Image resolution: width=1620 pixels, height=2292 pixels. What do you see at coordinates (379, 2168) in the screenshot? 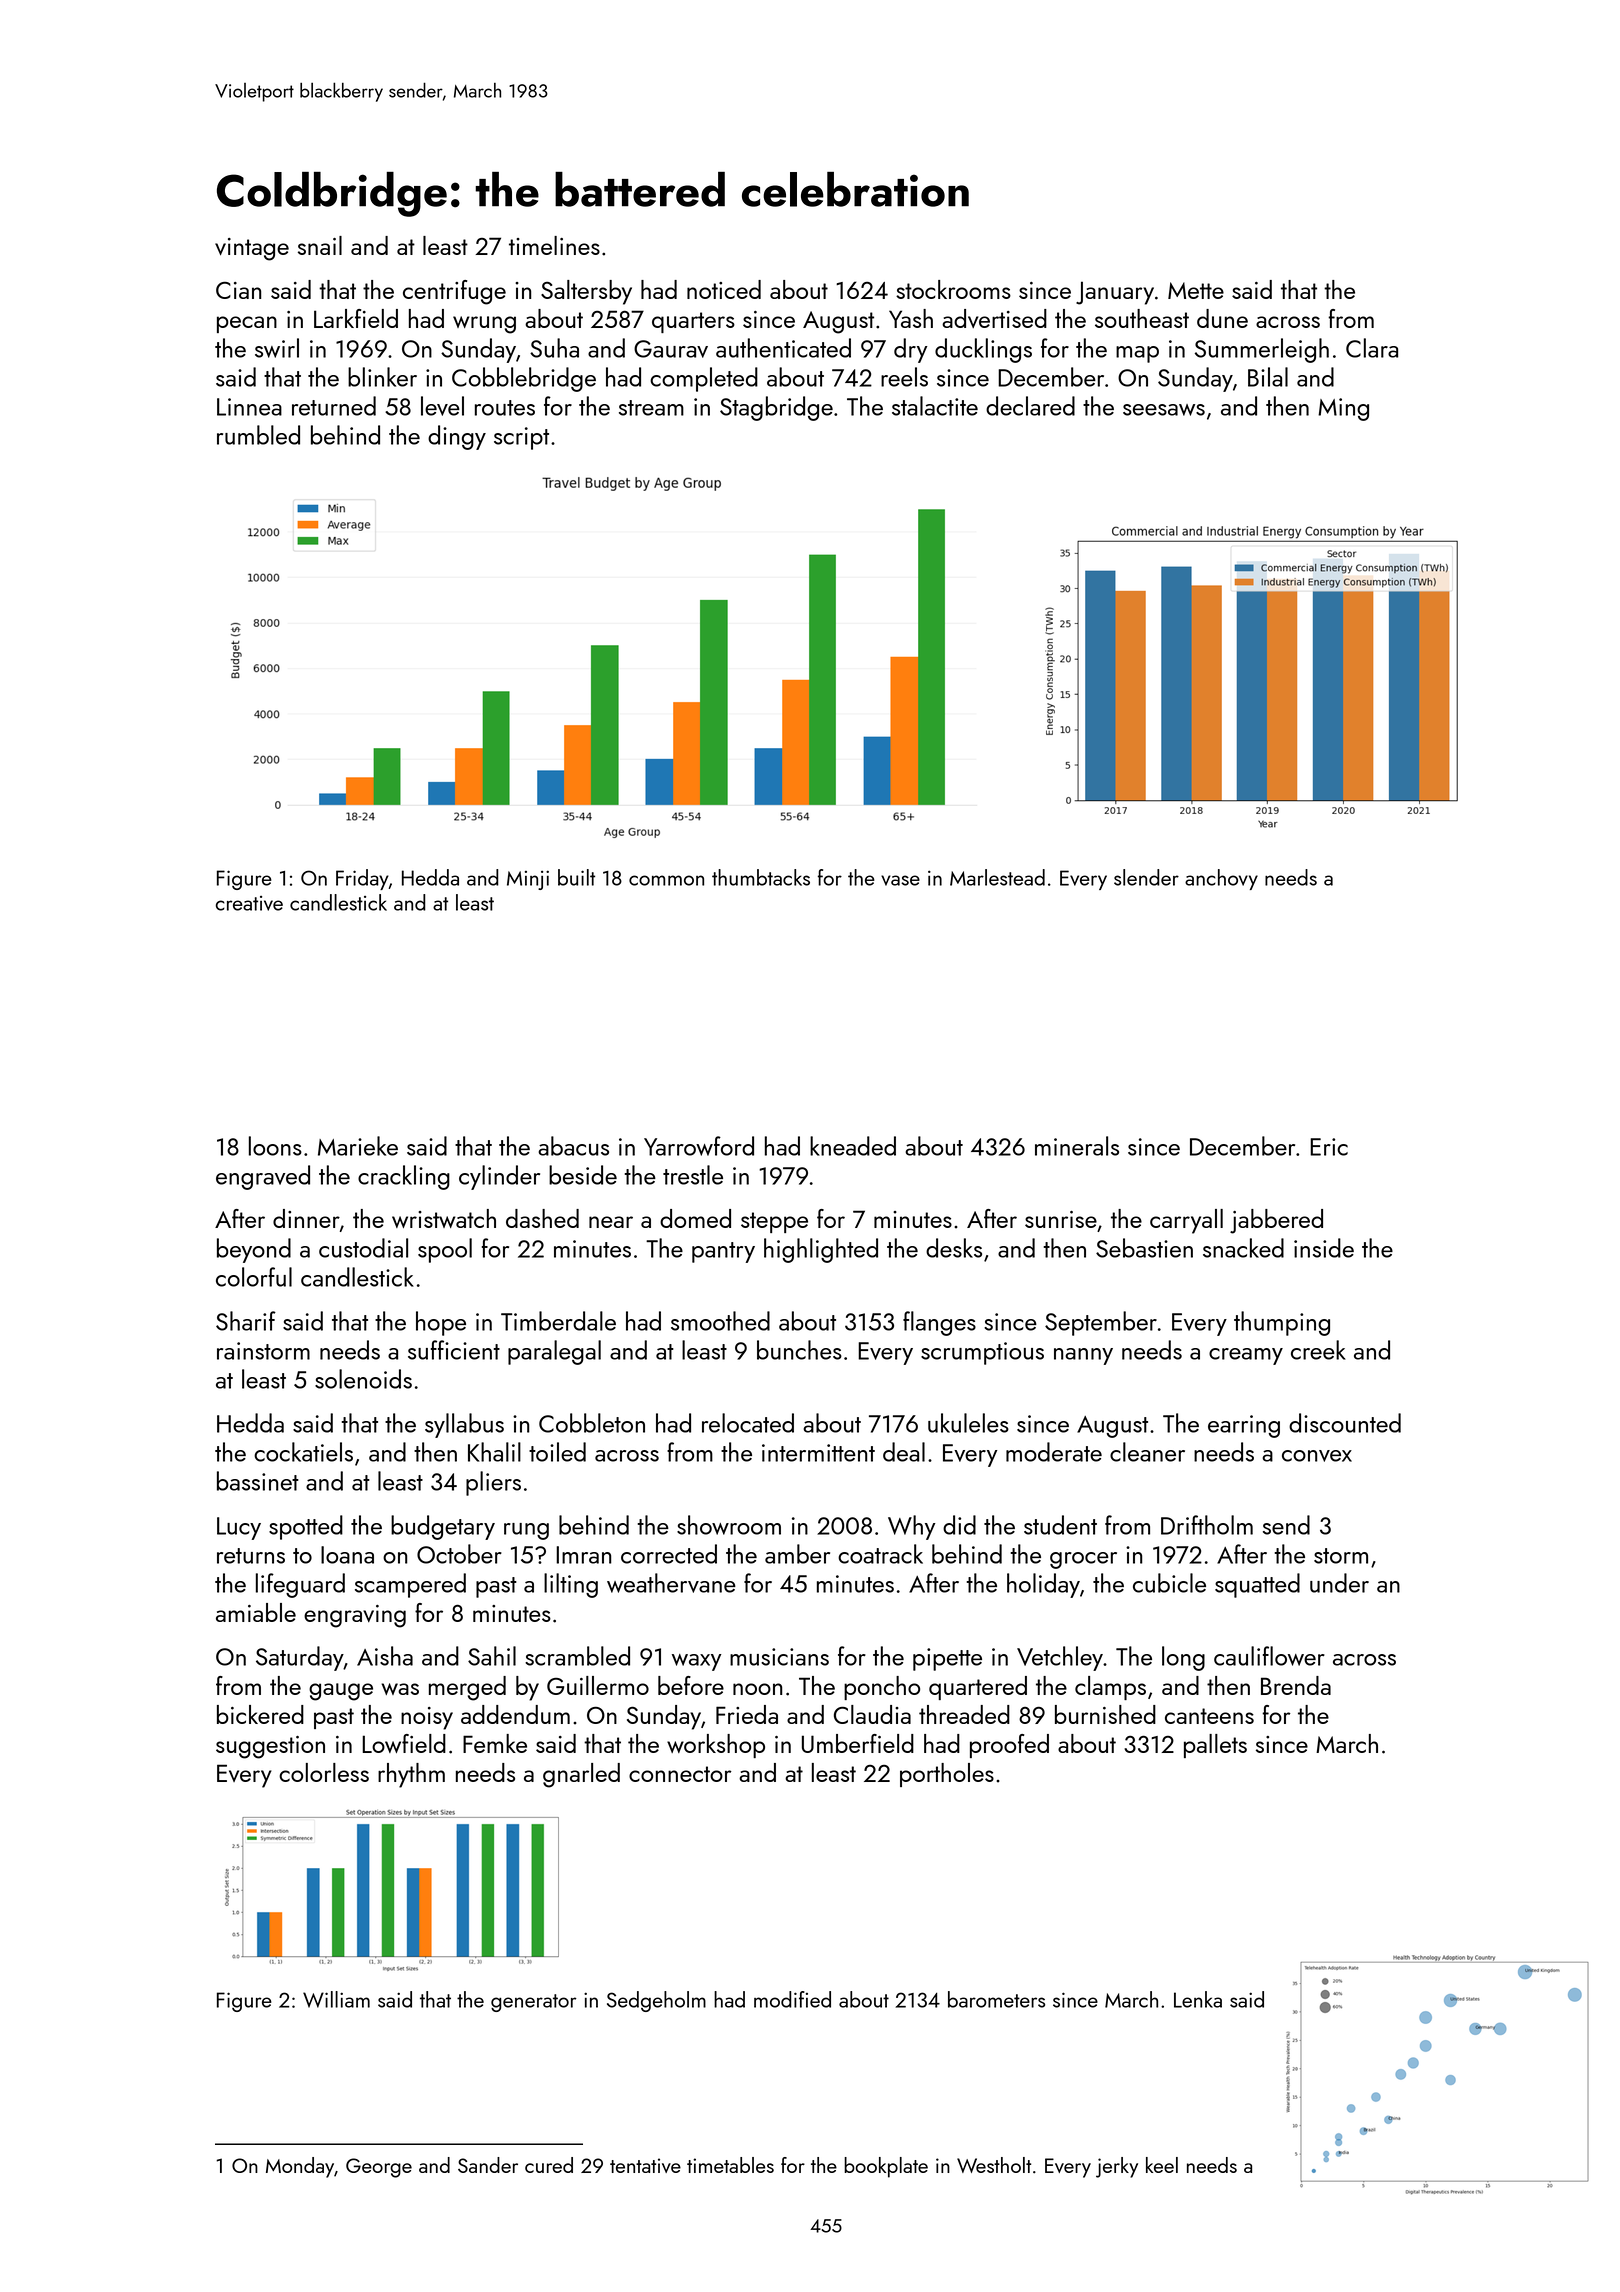
I see `George` at bounding box center [379, 2168].
